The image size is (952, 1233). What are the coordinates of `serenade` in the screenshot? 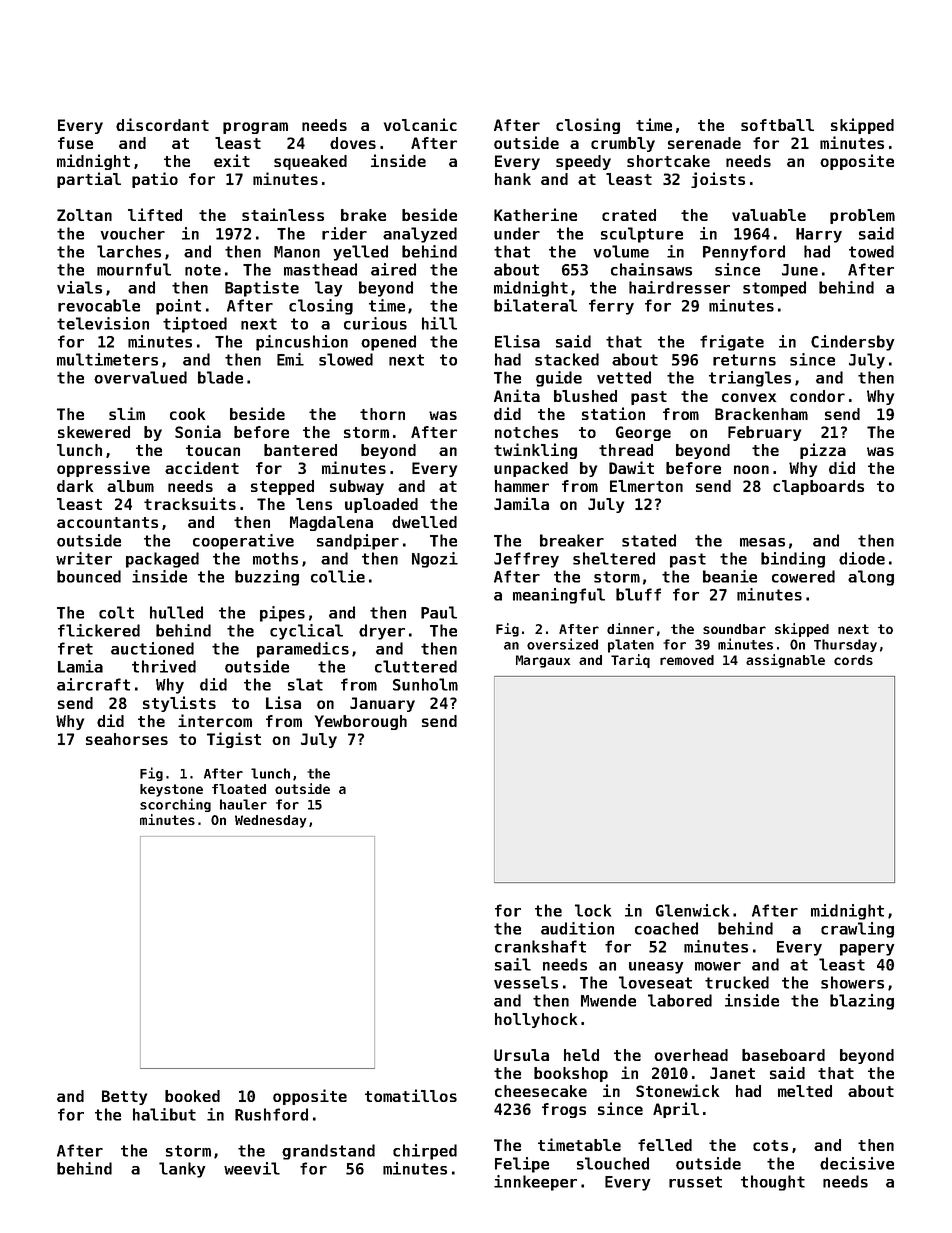 It's located at (704, 143).
